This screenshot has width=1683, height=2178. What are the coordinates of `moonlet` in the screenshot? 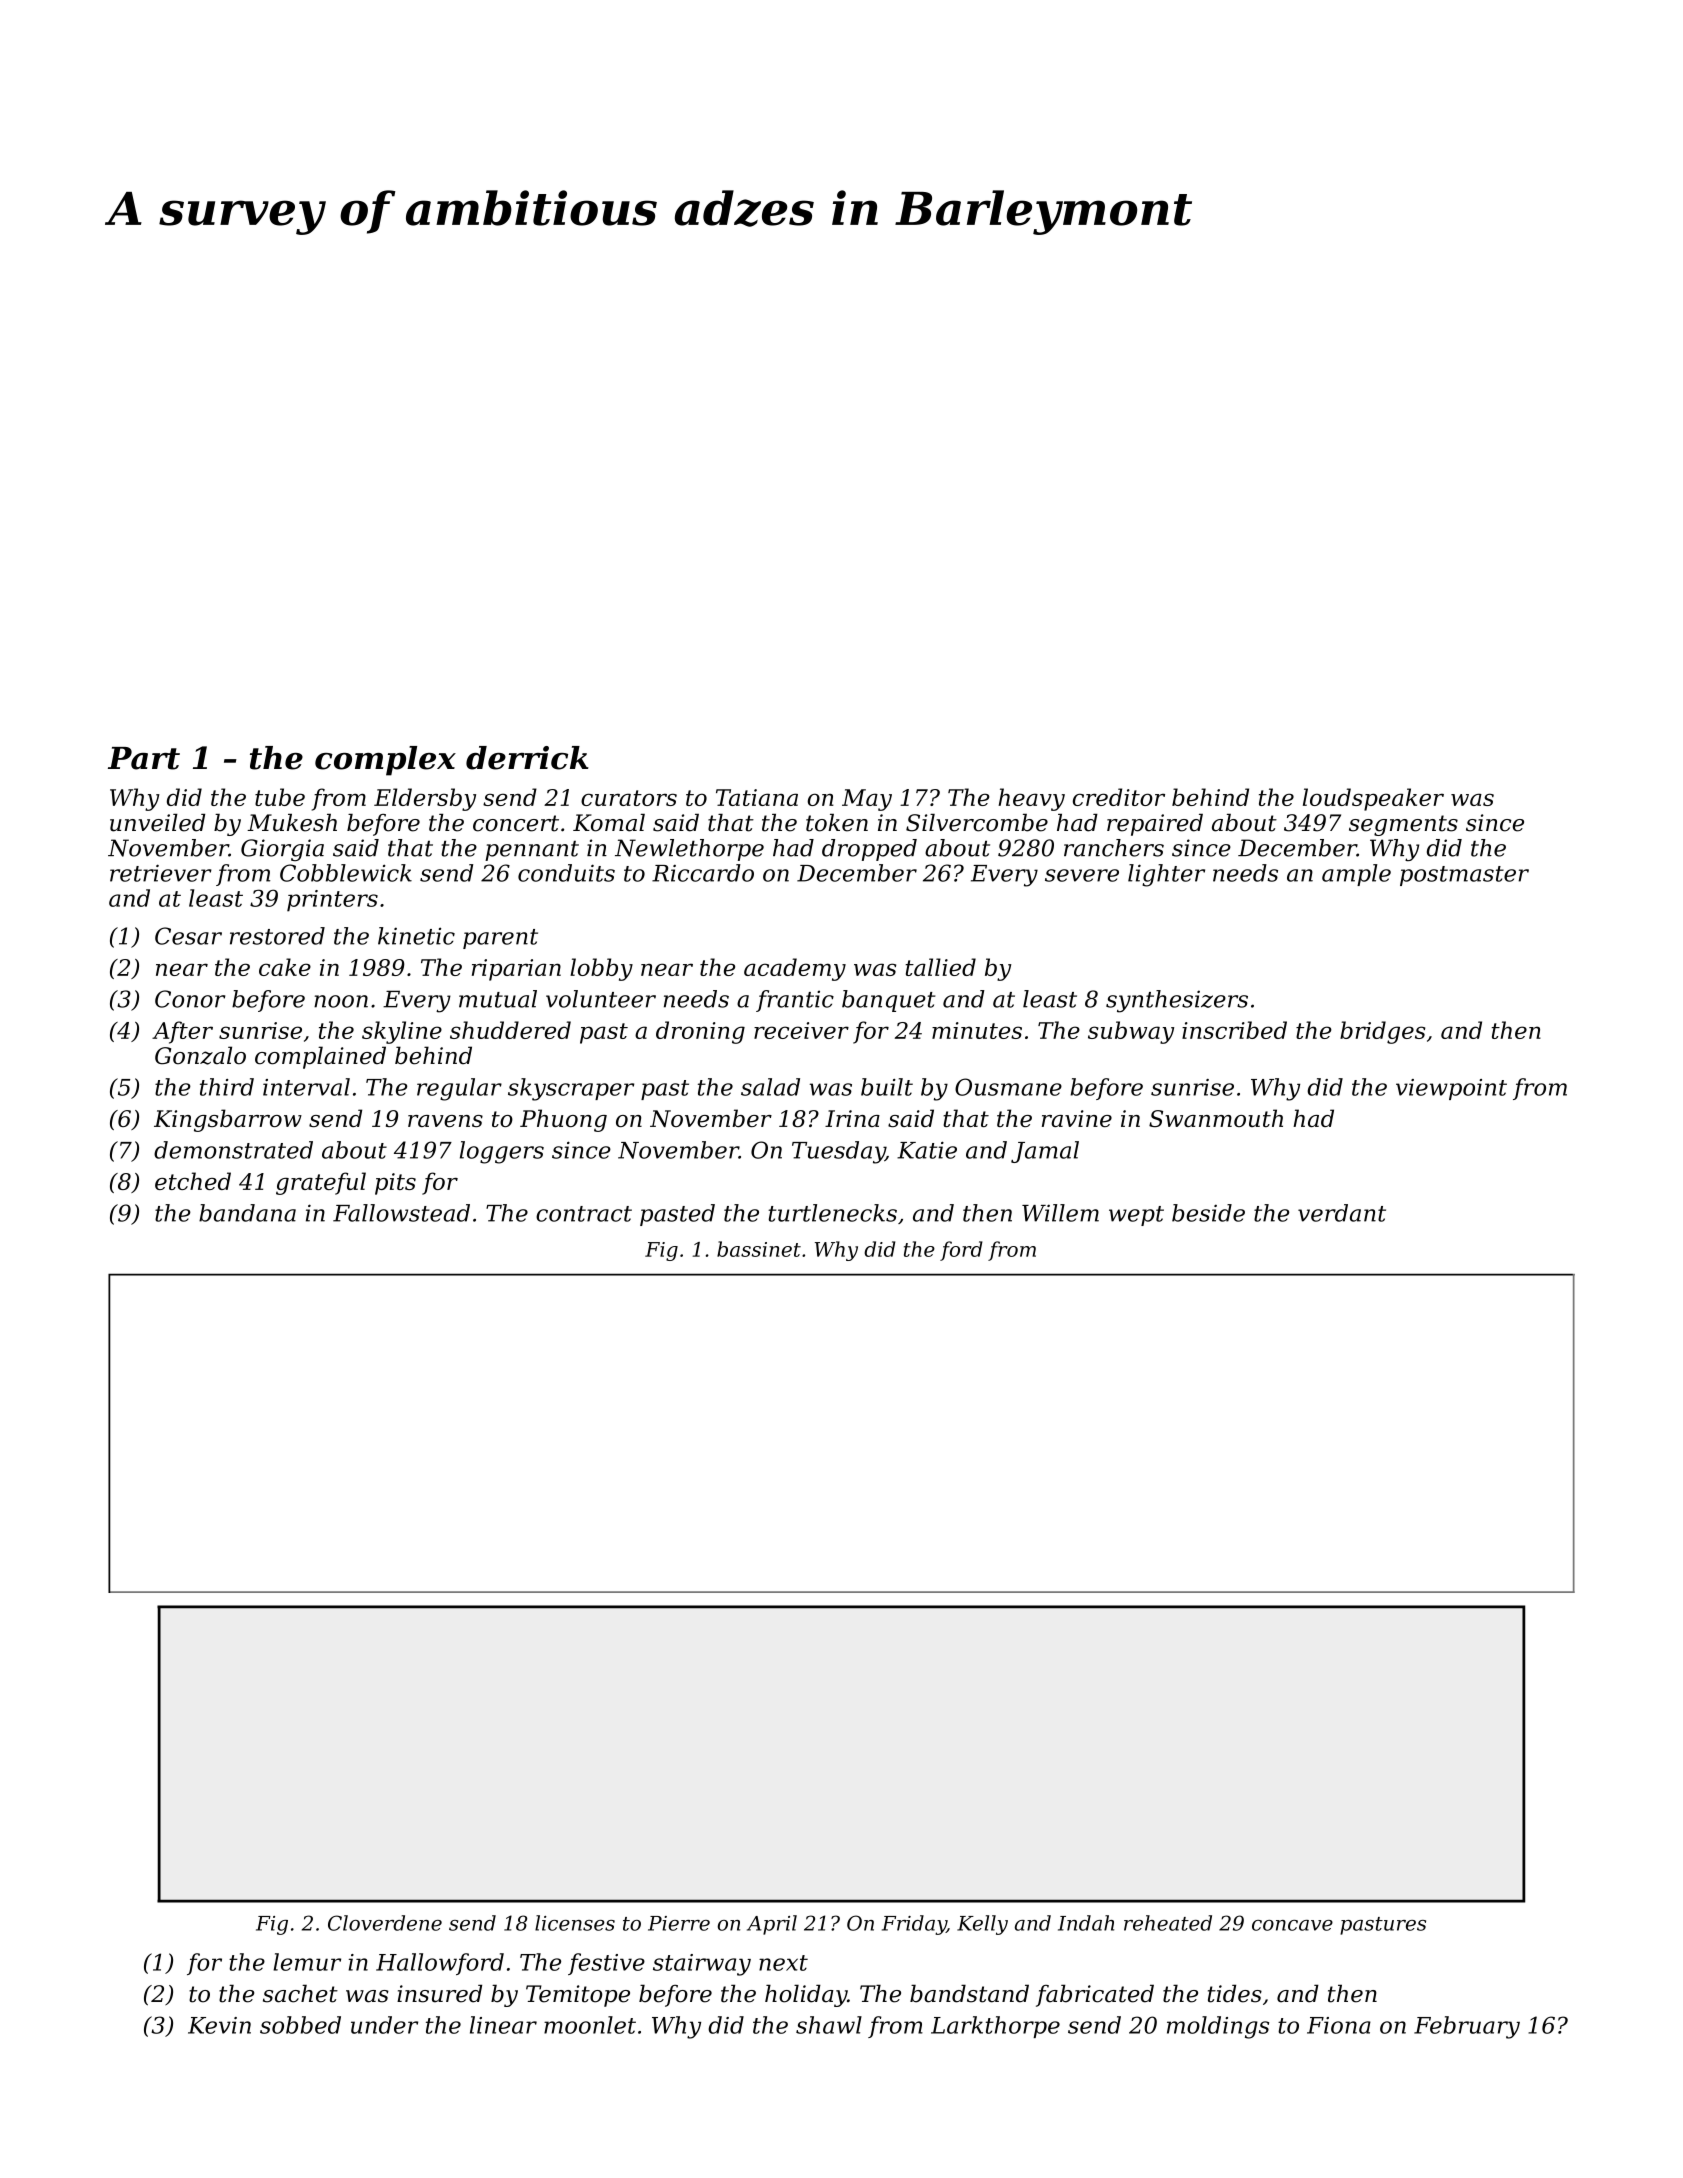 It's located at (590, 2025).
